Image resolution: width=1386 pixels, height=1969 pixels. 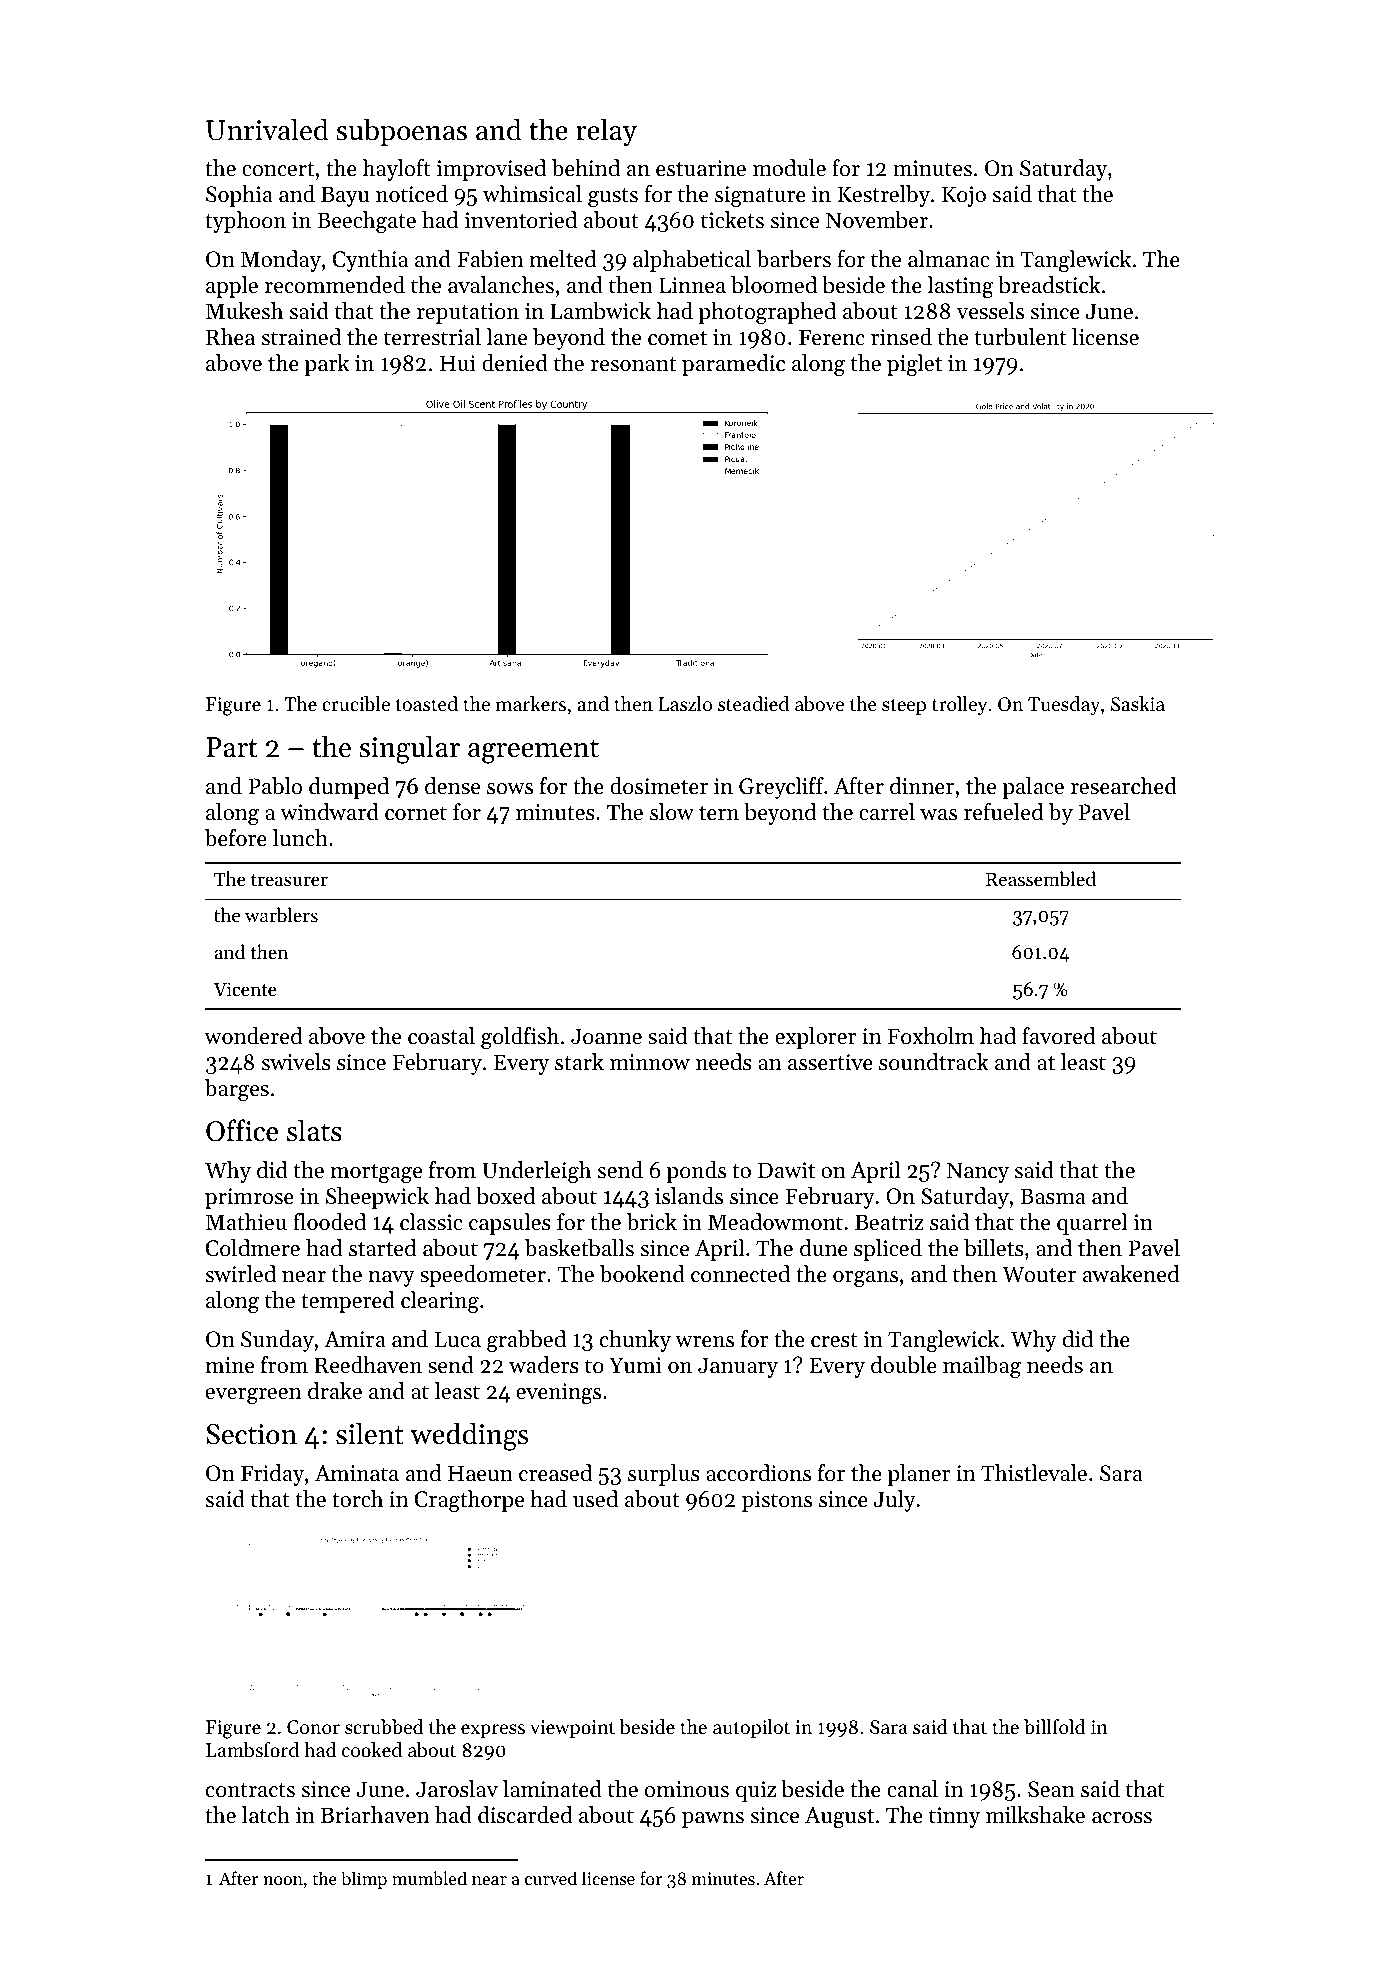 I want to click on across, so click(x=1122, y=1818).
